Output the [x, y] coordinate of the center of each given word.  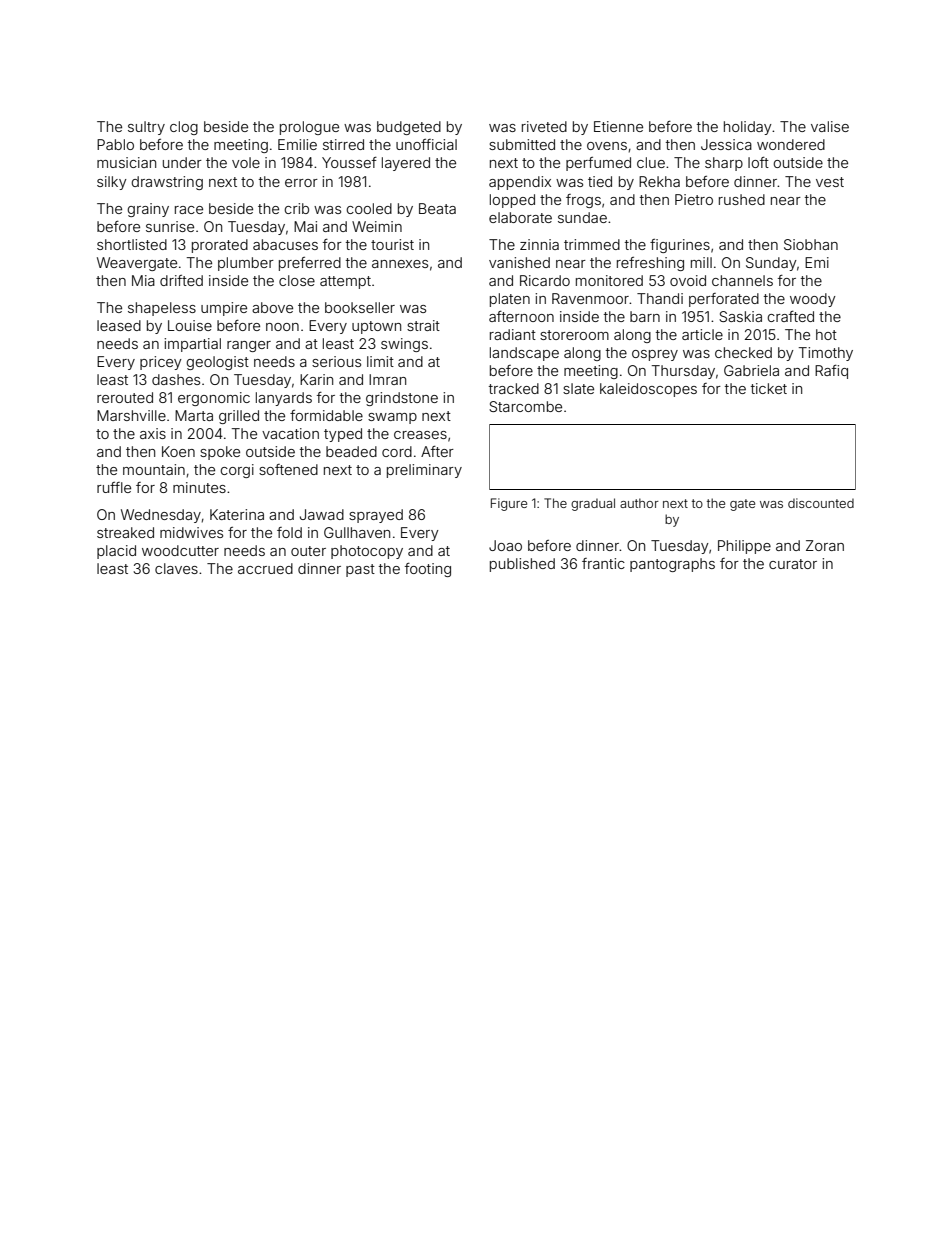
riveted [544, 126]
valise [830, 126]
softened [288, 469]
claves [176, 568]
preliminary [424, 471]
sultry [146, 128]
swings [404, 345]
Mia [143, 280]
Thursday [683, 372]
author [639, 503]
